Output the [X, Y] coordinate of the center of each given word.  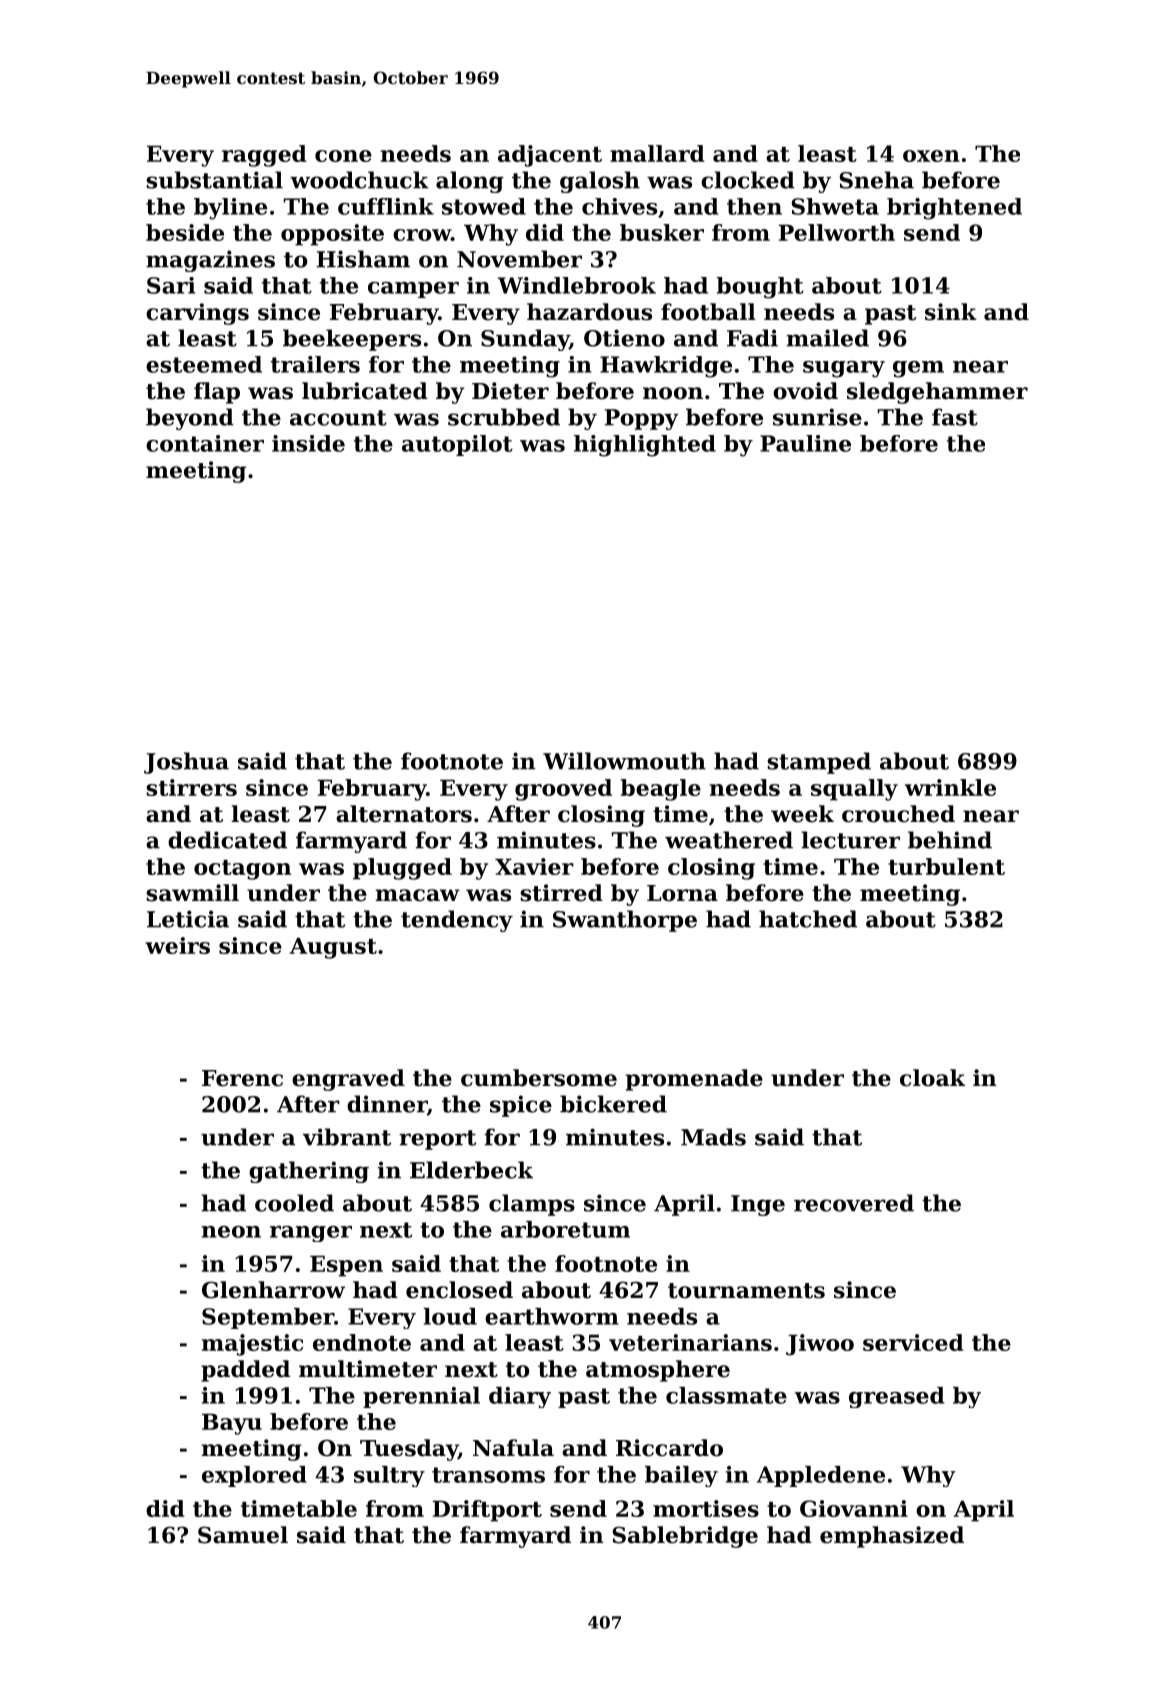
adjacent [550, 156]
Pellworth [837, 232]
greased [897, 1397]
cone [343, 156]
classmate [726, 1395]
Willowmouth [624, 761]
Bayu [232, 1424]
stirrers [191, 787]
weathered [729, 840]
